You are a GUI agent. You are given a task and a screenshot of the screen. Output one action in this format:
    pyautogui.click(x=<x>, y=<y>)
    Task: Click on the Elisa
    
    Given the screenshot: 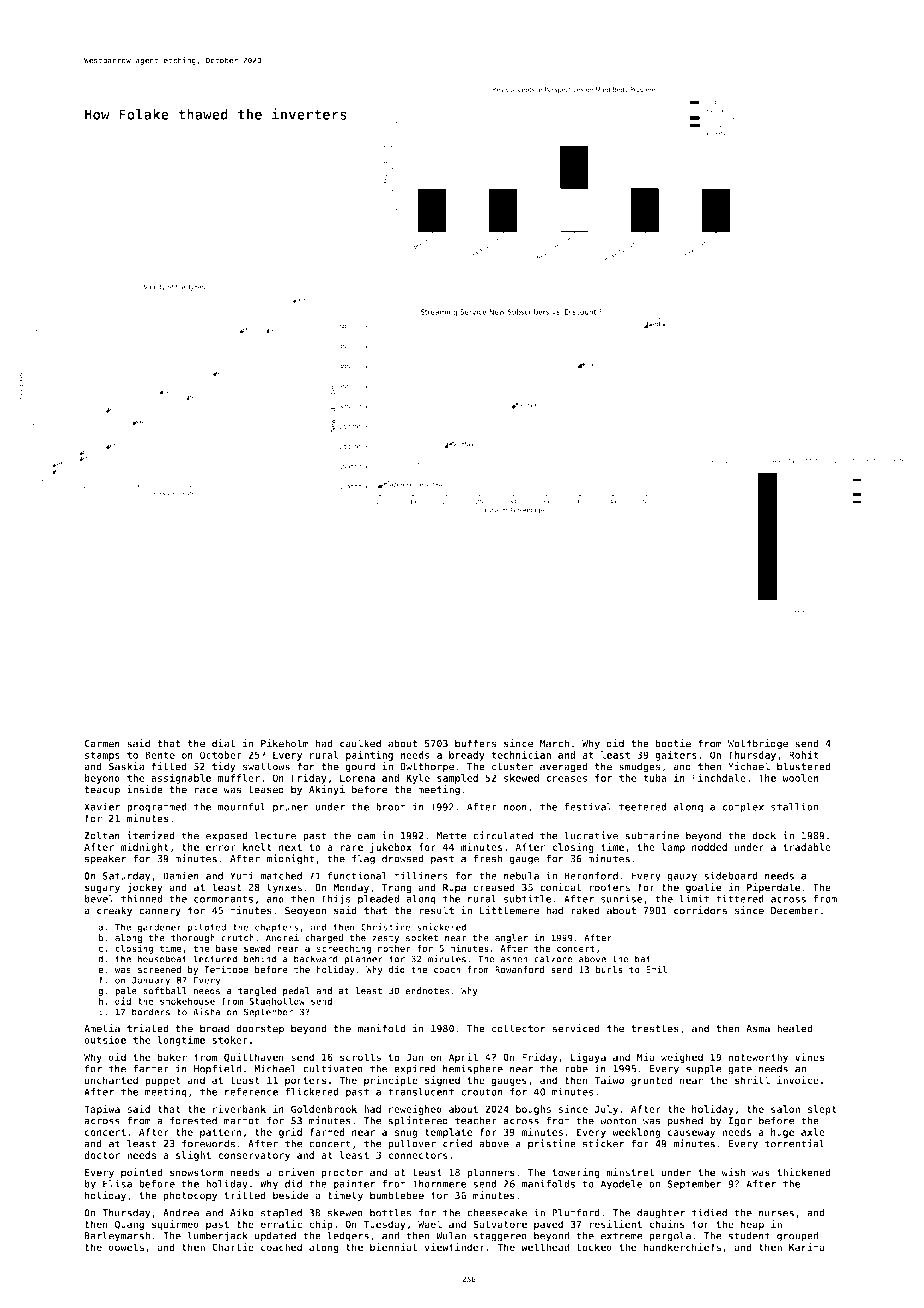 What is the action you would take?
    pyautogui.click(x=117, y=1183)
